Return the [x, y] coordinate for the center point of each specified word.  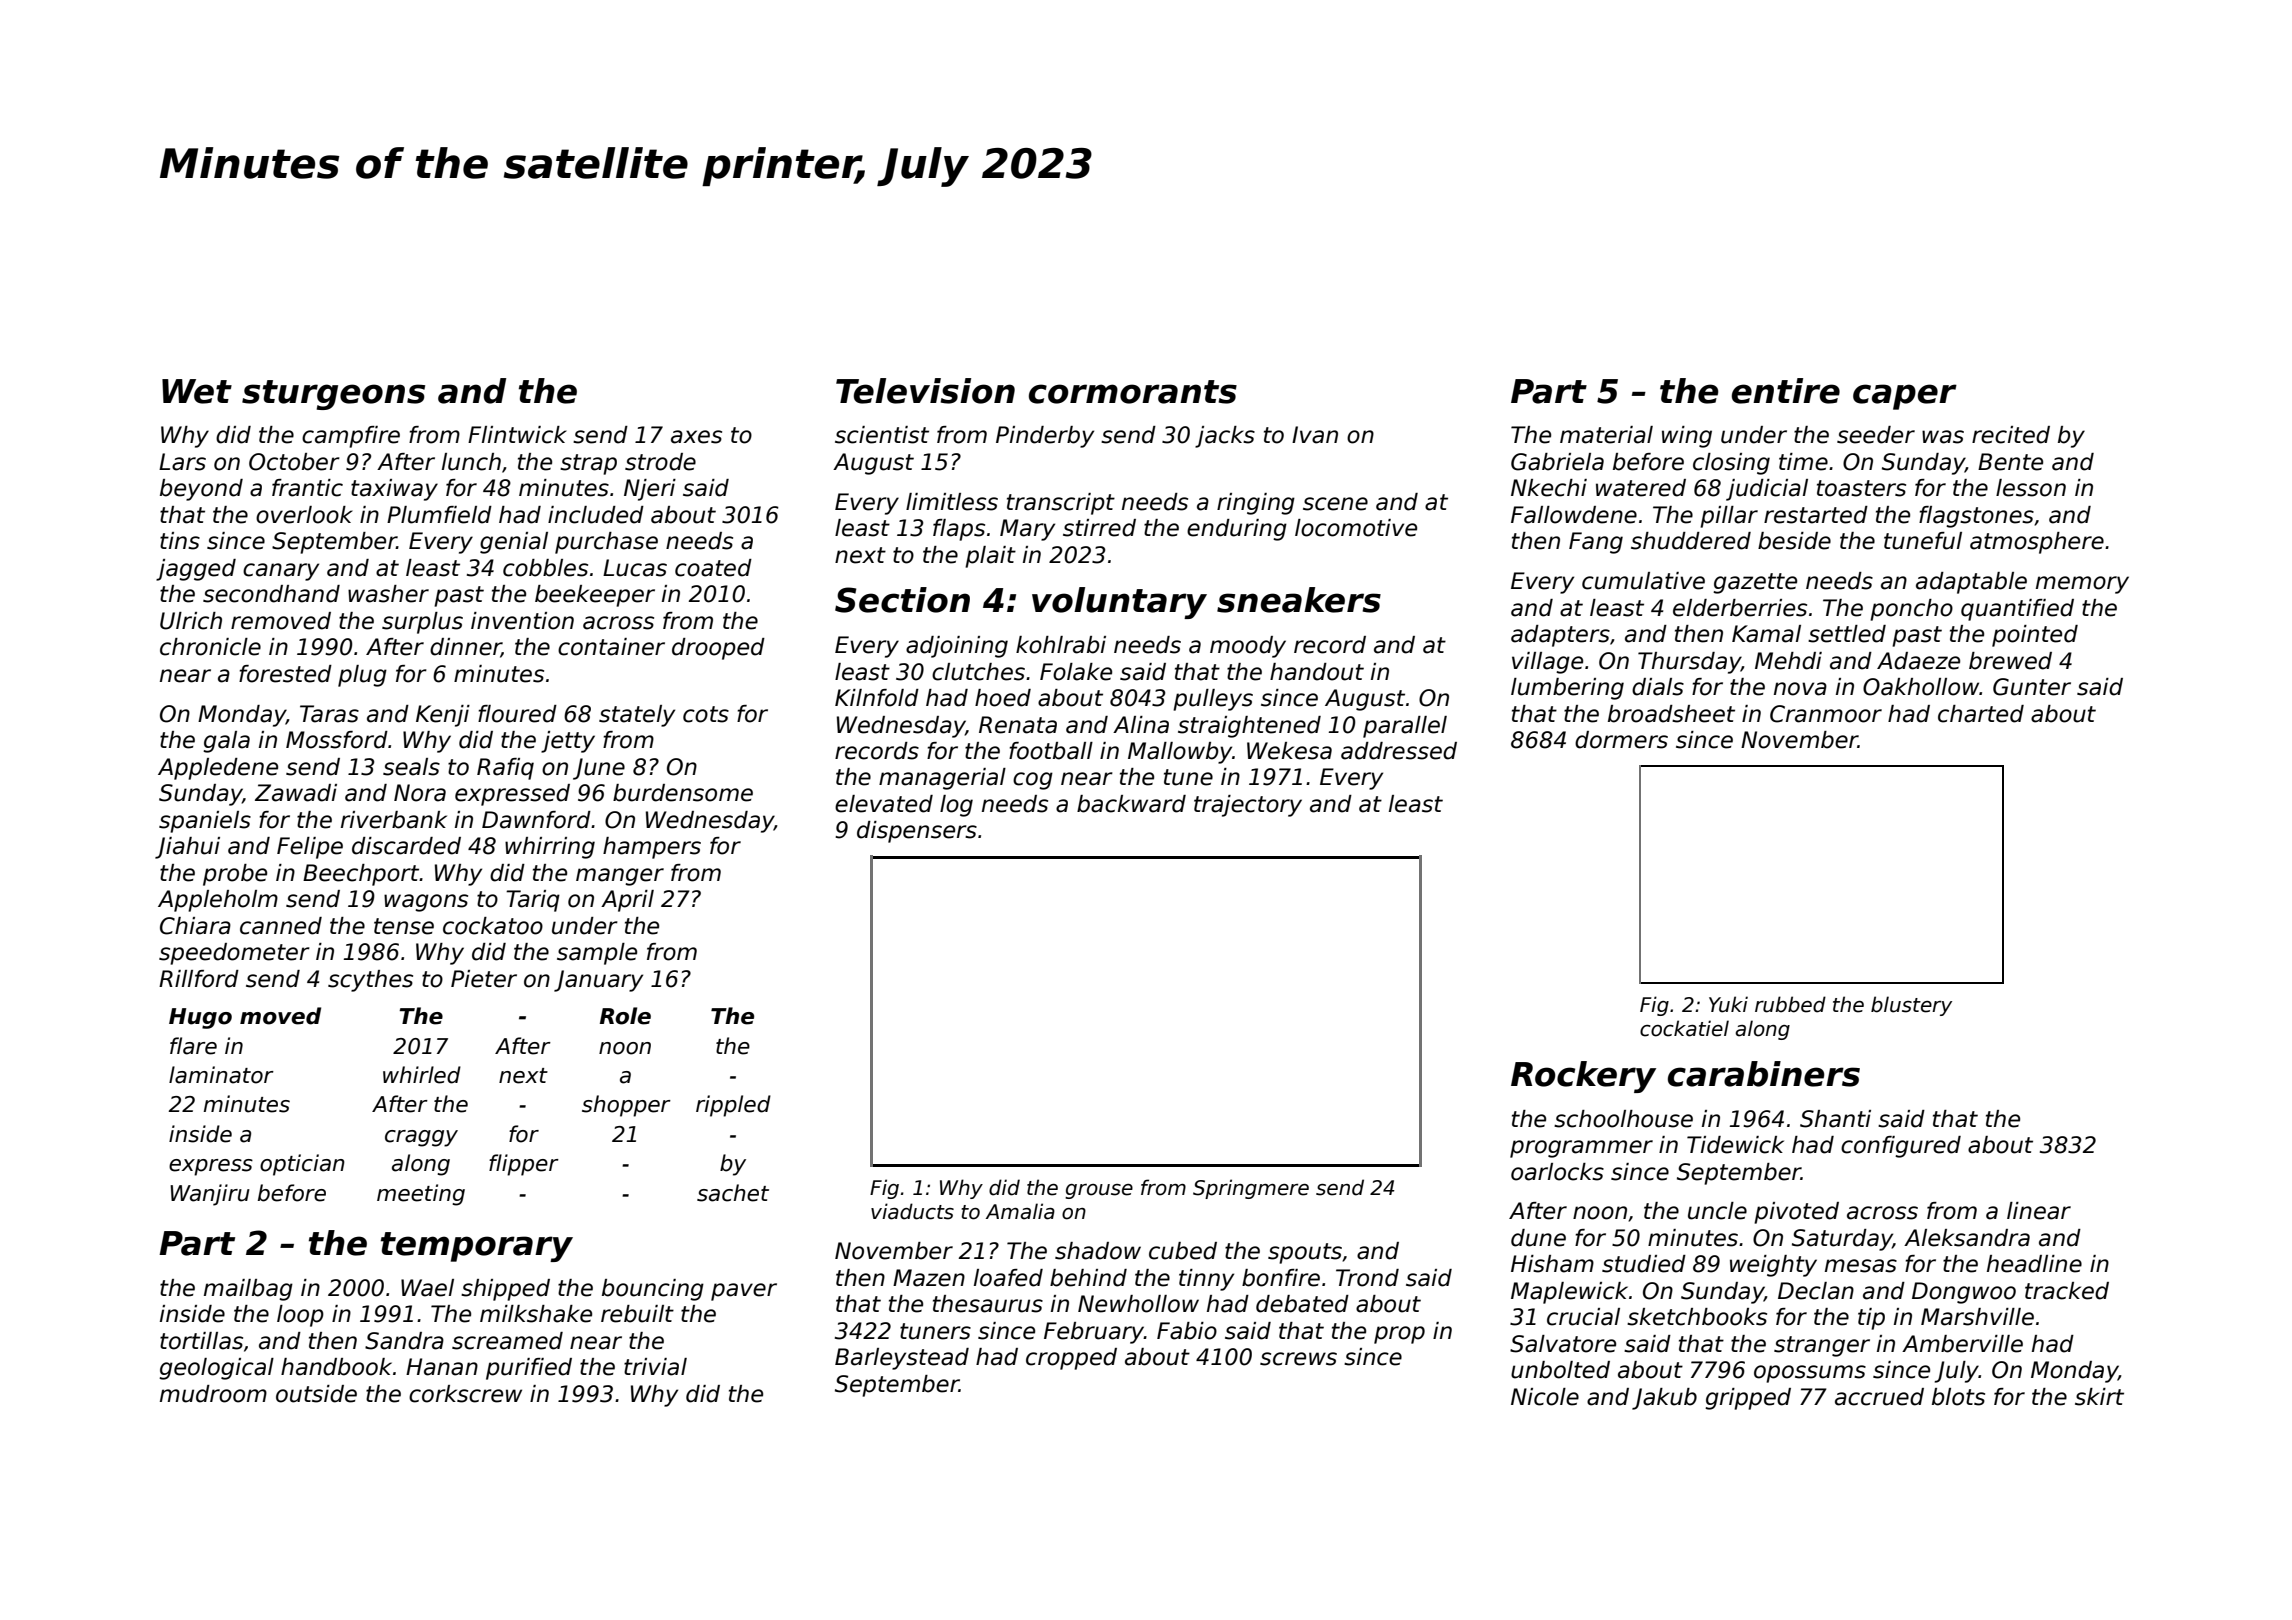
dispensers [917, 832]
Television [925, 391]
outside [316, 1394]
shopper [626, 1106]
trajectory [1248, 806]
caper [1905, 397]
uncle [1717, 1211]
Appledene [218, 769]
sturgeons [333, 395]
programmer [1581, 1149]
